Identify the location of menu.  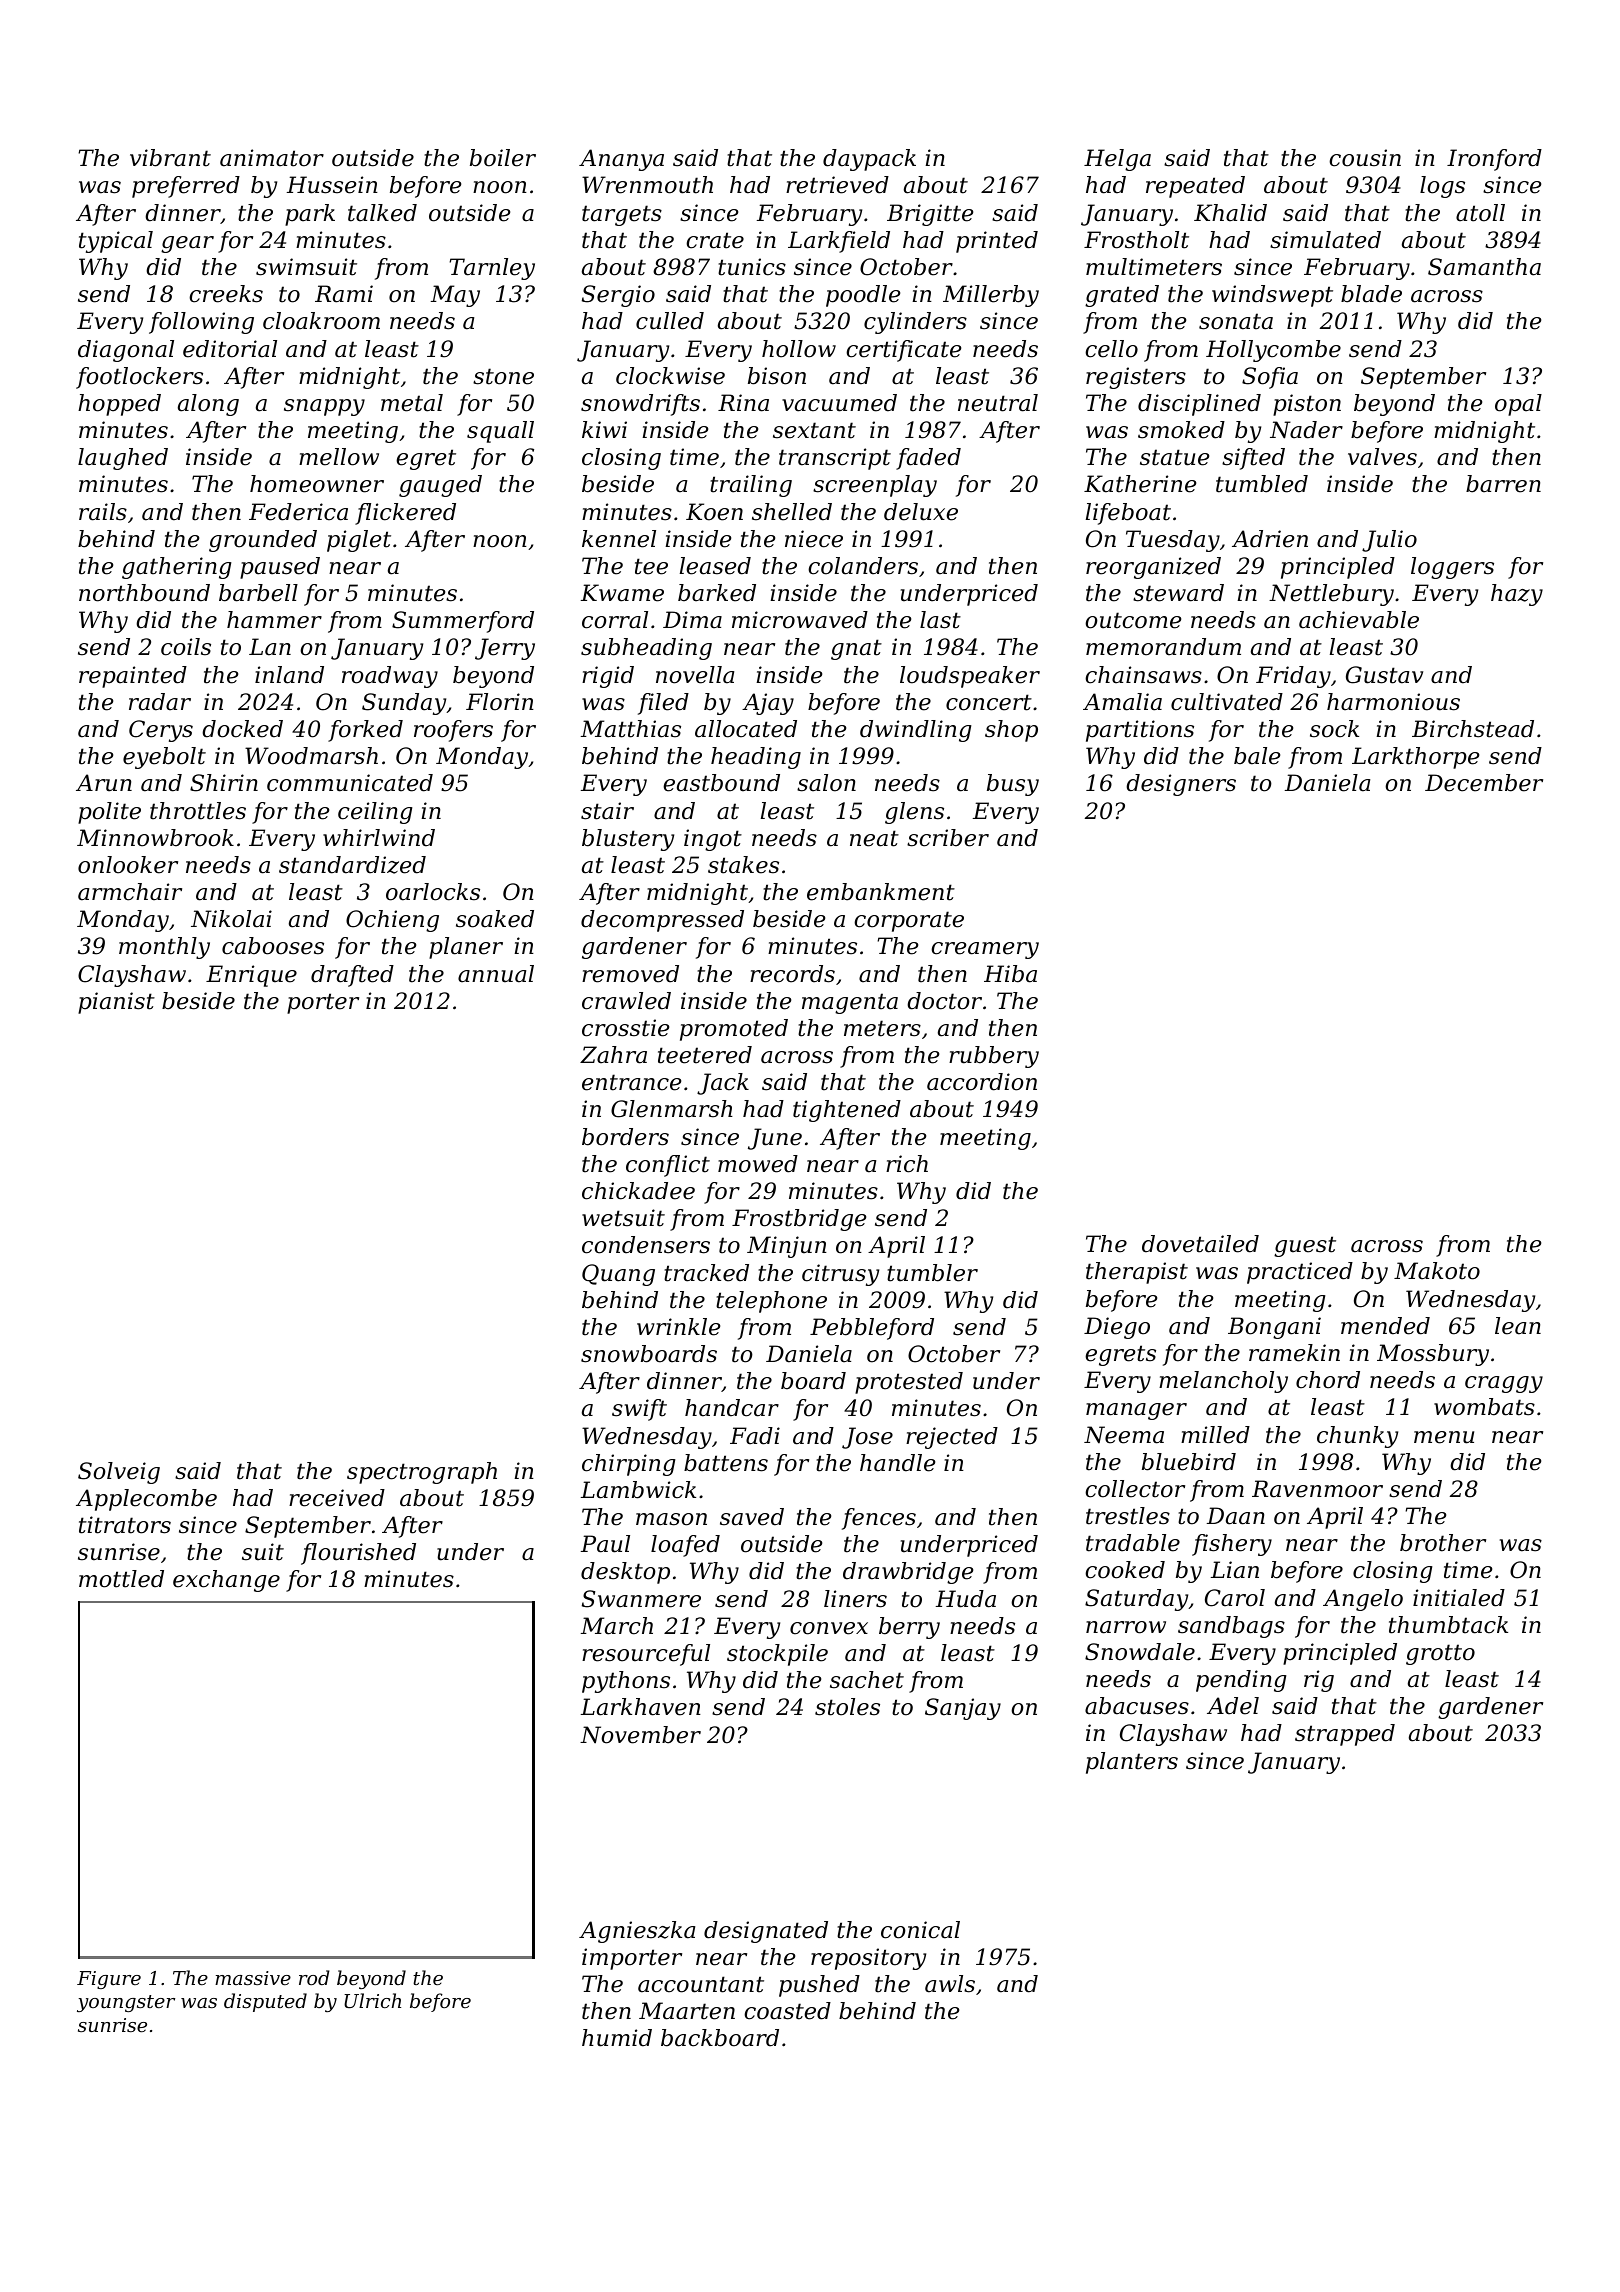
(1444, 1437).
